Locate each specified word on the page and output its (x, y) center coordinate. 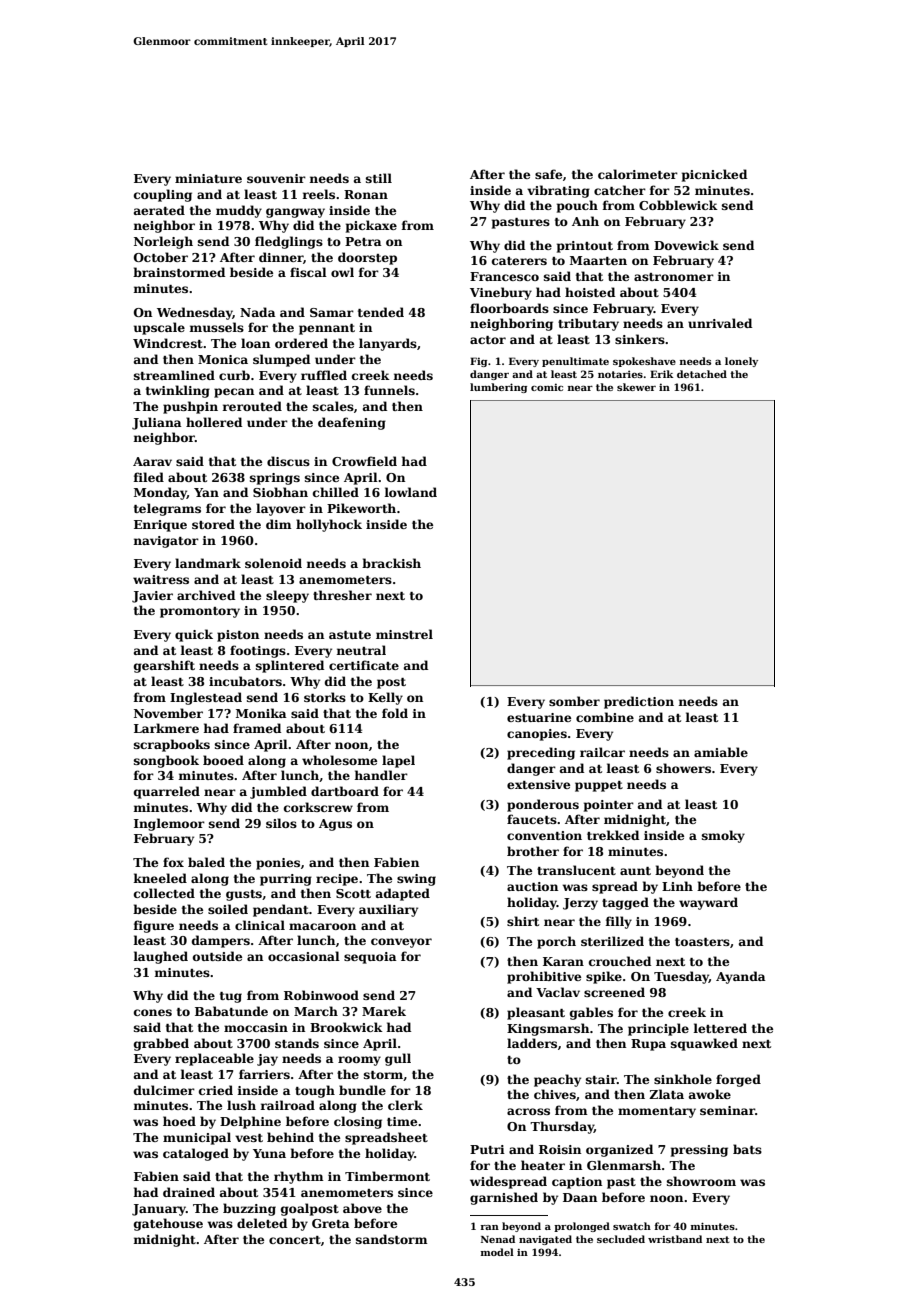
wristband (675, 1239)
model (497, 1252)
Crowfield (364, 461)
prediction (639, 702)
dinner (281, 257)
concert (295, 1240)
